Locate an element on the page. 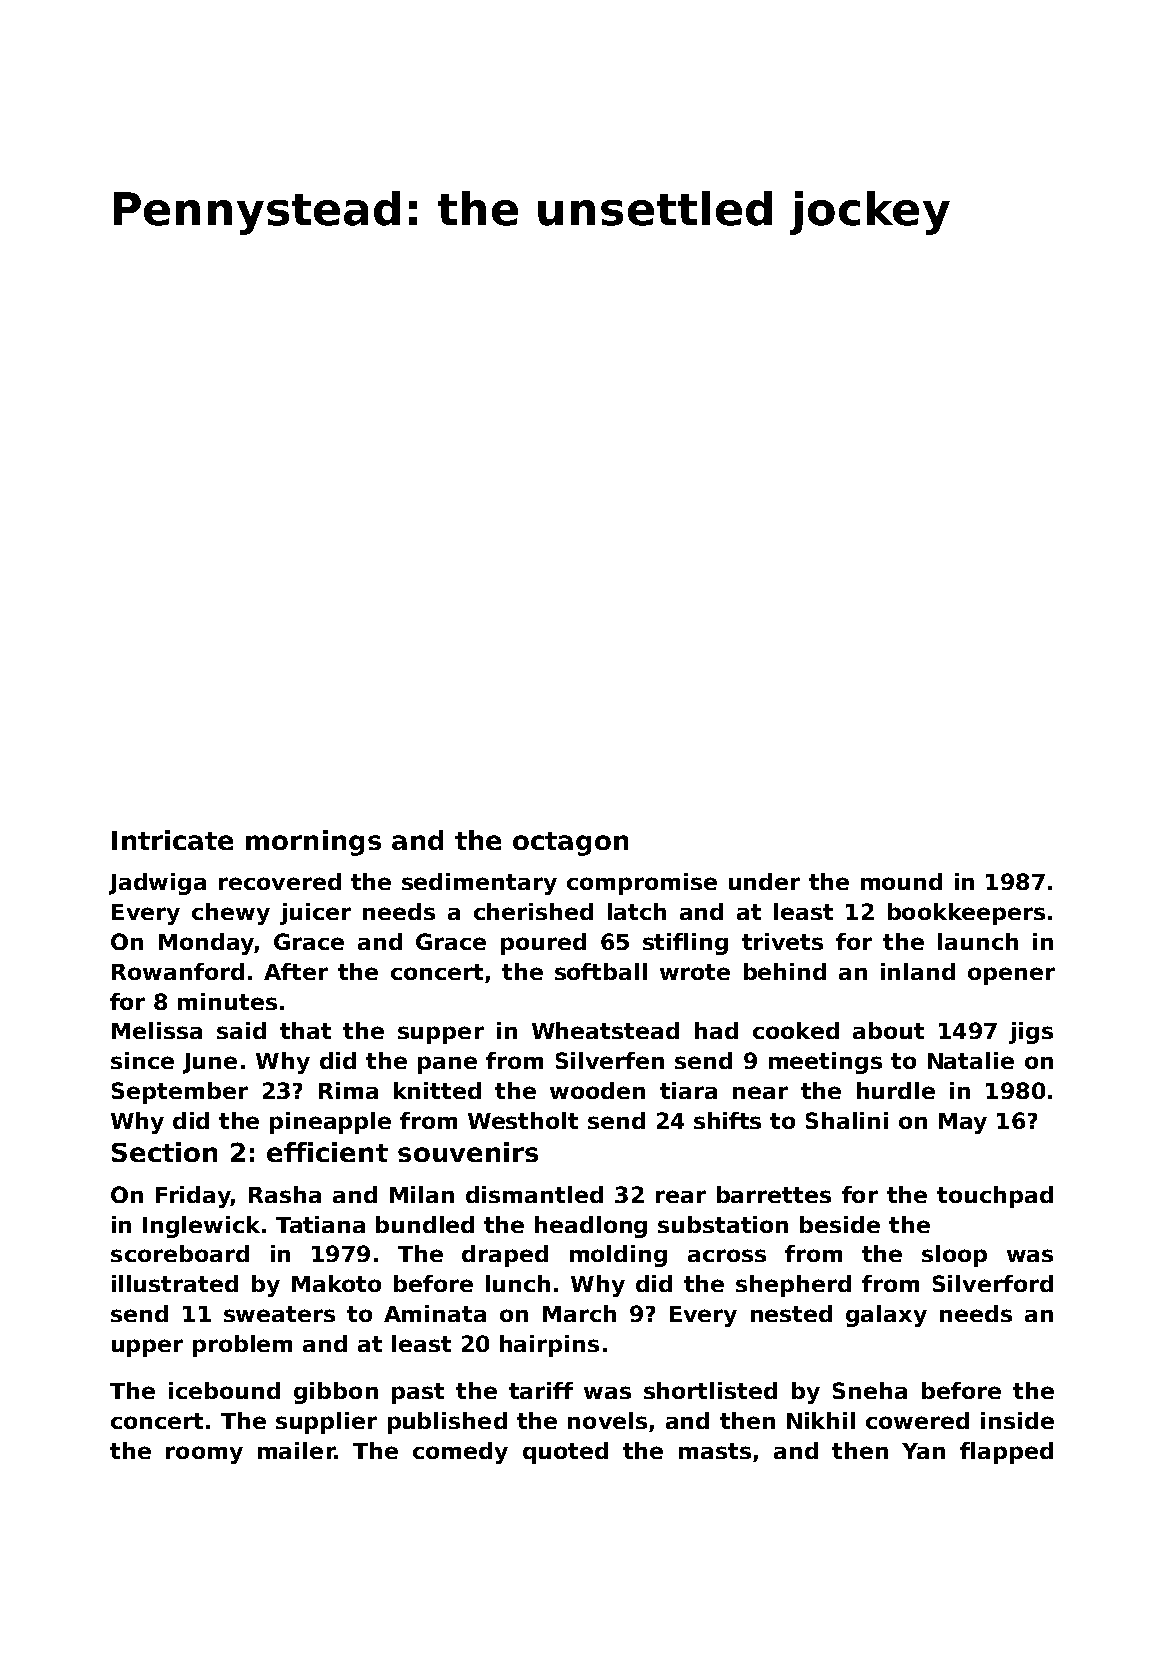 This image has width=1165, height=1654. Rowanford is located at coordinates (178, 971).
